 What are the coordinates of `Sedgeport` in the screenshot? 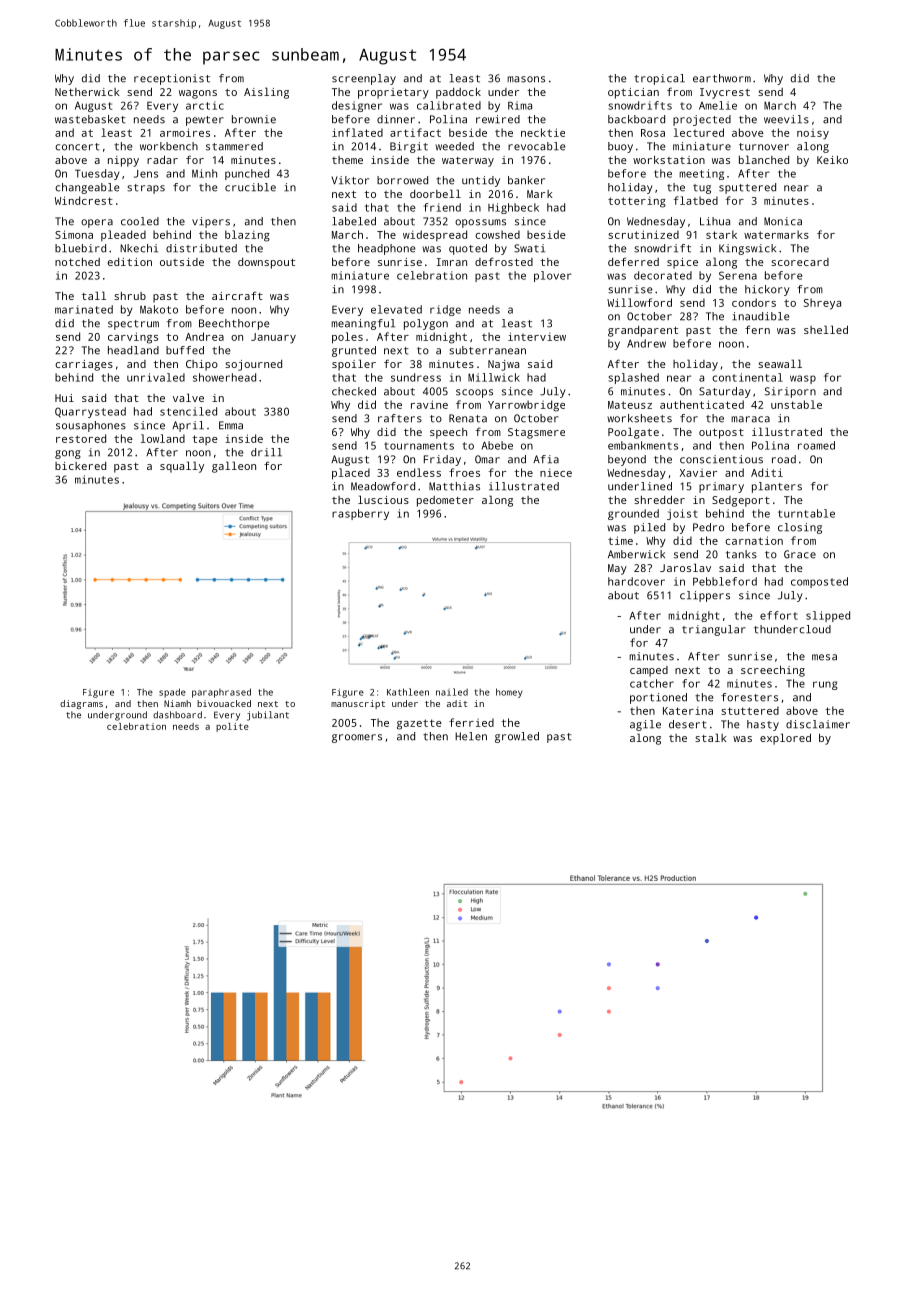 It's located at (741, 501).
